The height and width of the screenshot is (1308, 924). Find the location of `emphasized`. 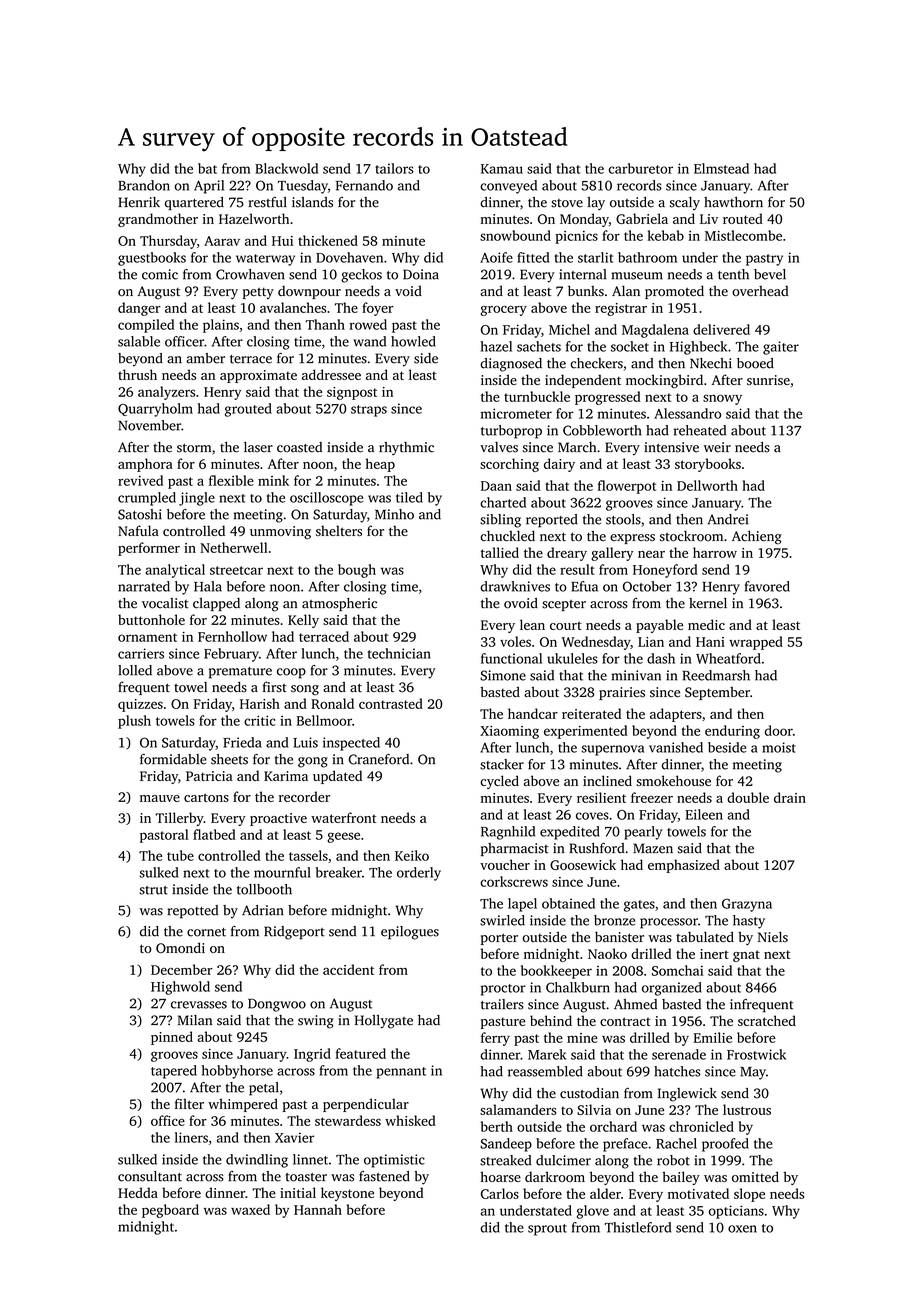

emphasized is located at coordinates (684, 866).
